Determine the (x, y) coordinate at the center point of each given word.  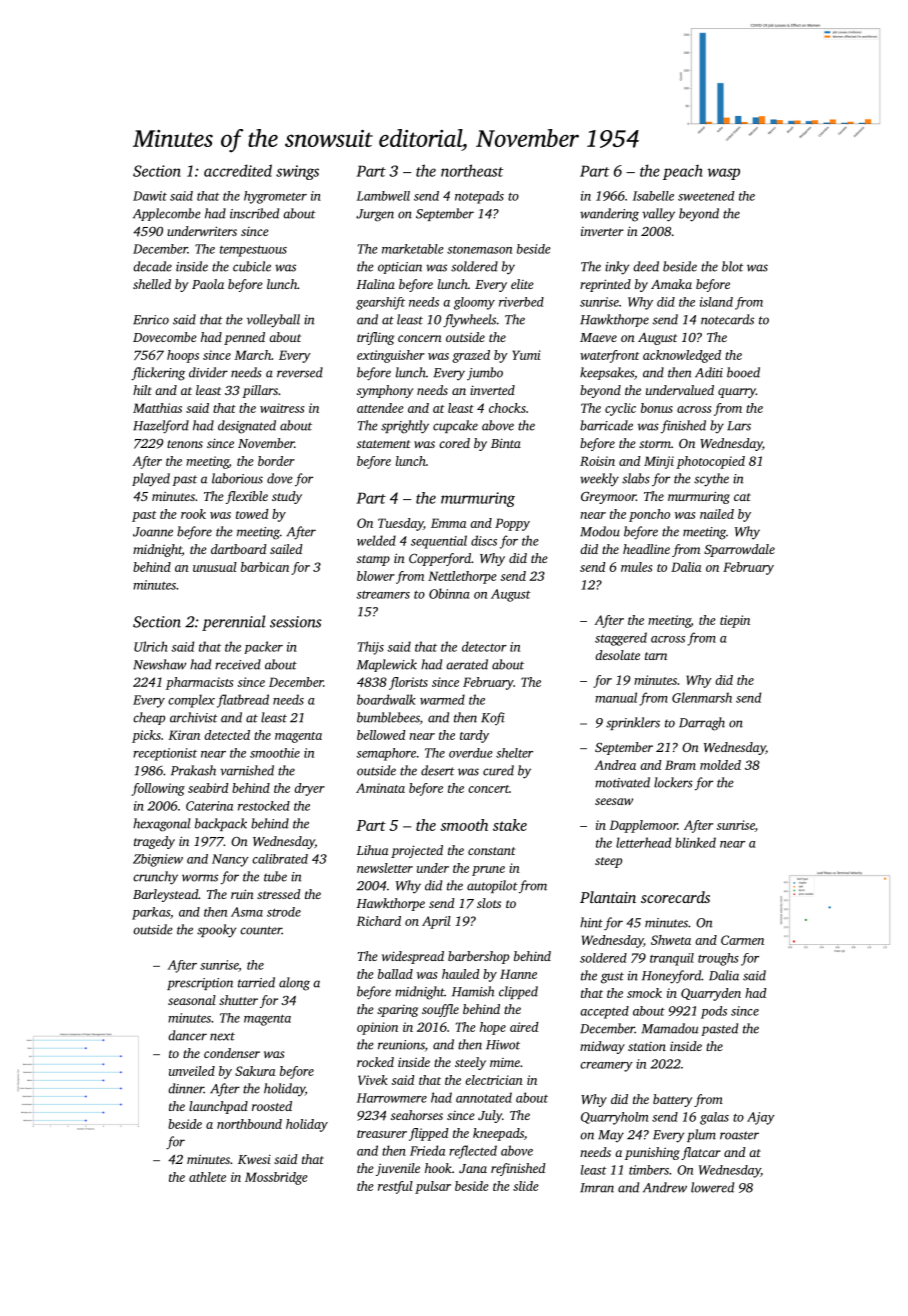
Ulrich (151, 646)
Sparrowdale (739, 550)
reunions (401, 1045)
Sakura (255, 1071)
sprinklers (633, 723)
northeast (472, 170)
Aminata (380, 788)
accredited (238, 170)
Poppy (512, 524)
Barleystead (165, 895)
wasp (724, 174)
